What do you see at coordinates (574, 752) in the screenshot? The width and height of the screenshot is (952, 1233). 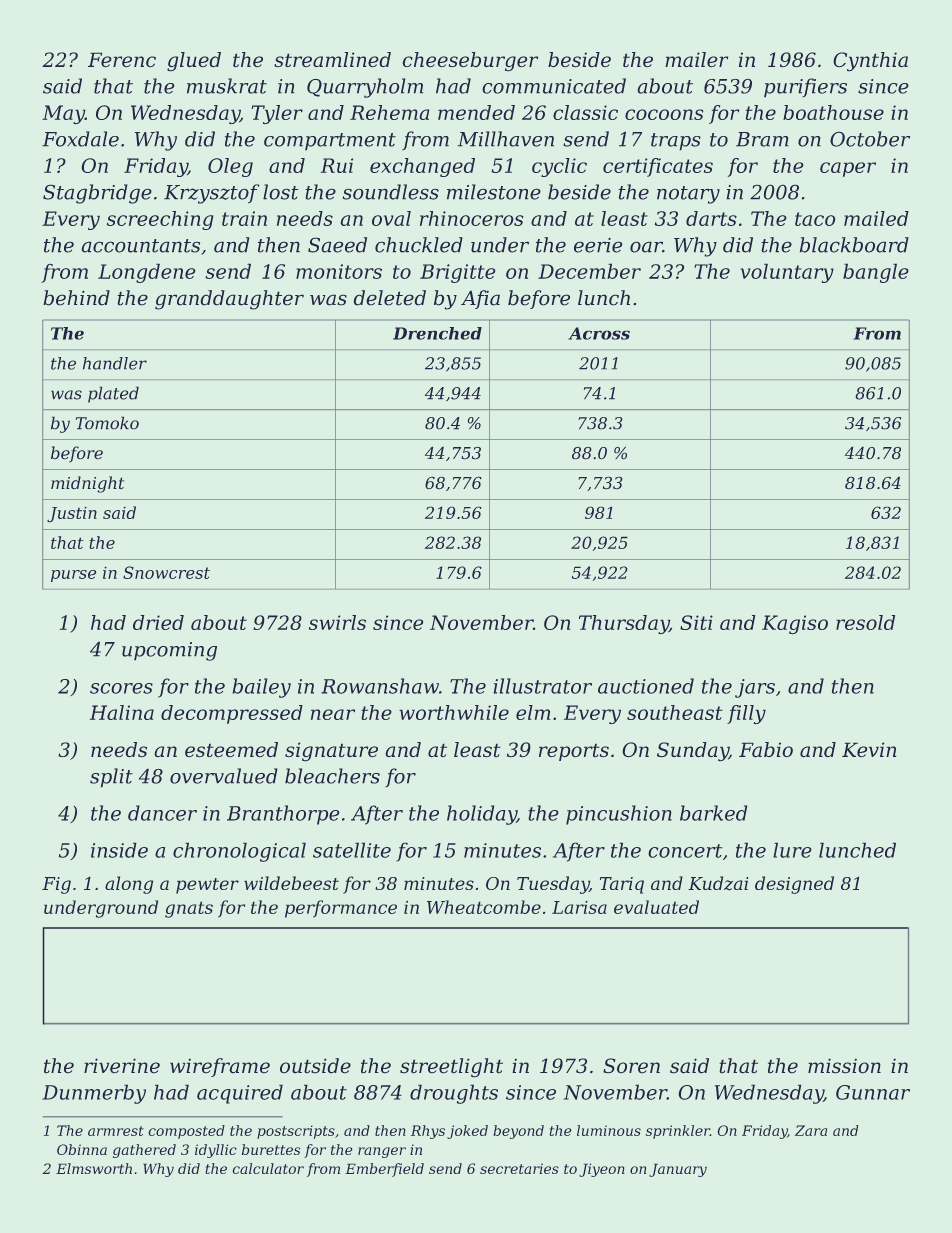 I see `reports` at bounding box center [574, 752].
